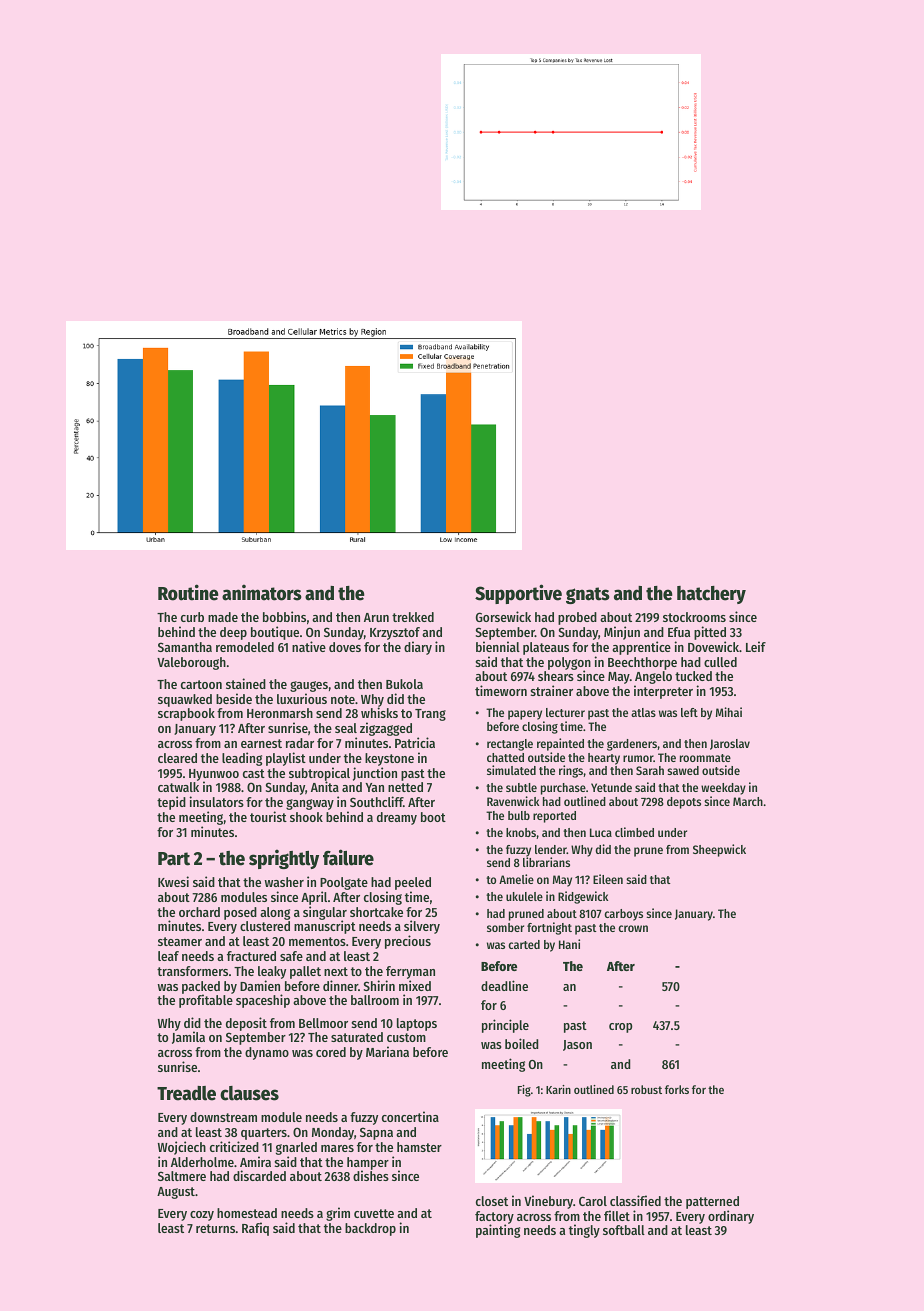 The width and height of the screenshot is (924, 1311). I want to click on animators, so click(262, 592).
